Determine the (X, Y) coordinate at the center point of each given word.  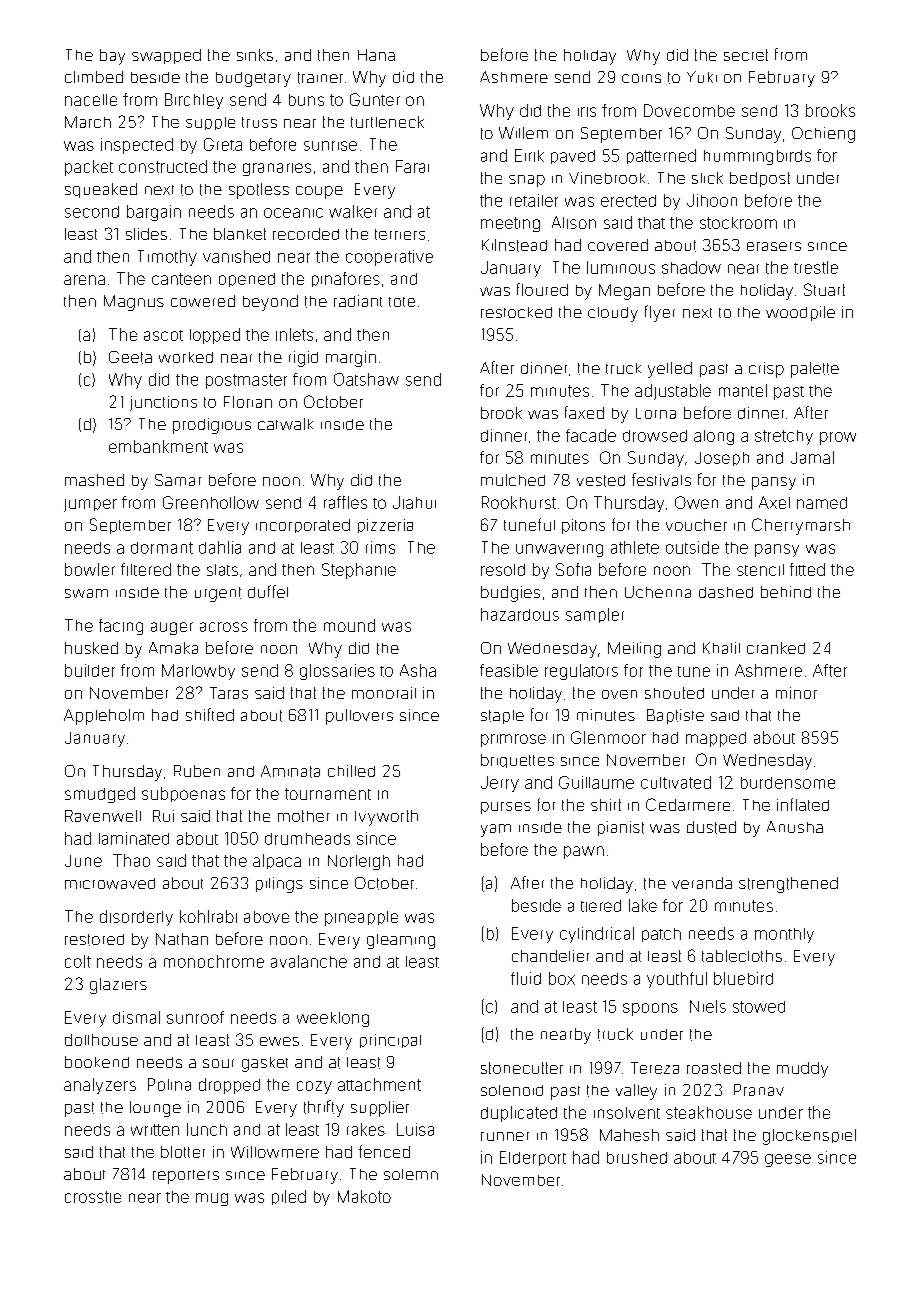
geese (788, 1160)
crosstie (93, 1197)
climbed (94, 77)
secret (746, 55)
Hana (376, 55)
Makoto (364, 1196)
